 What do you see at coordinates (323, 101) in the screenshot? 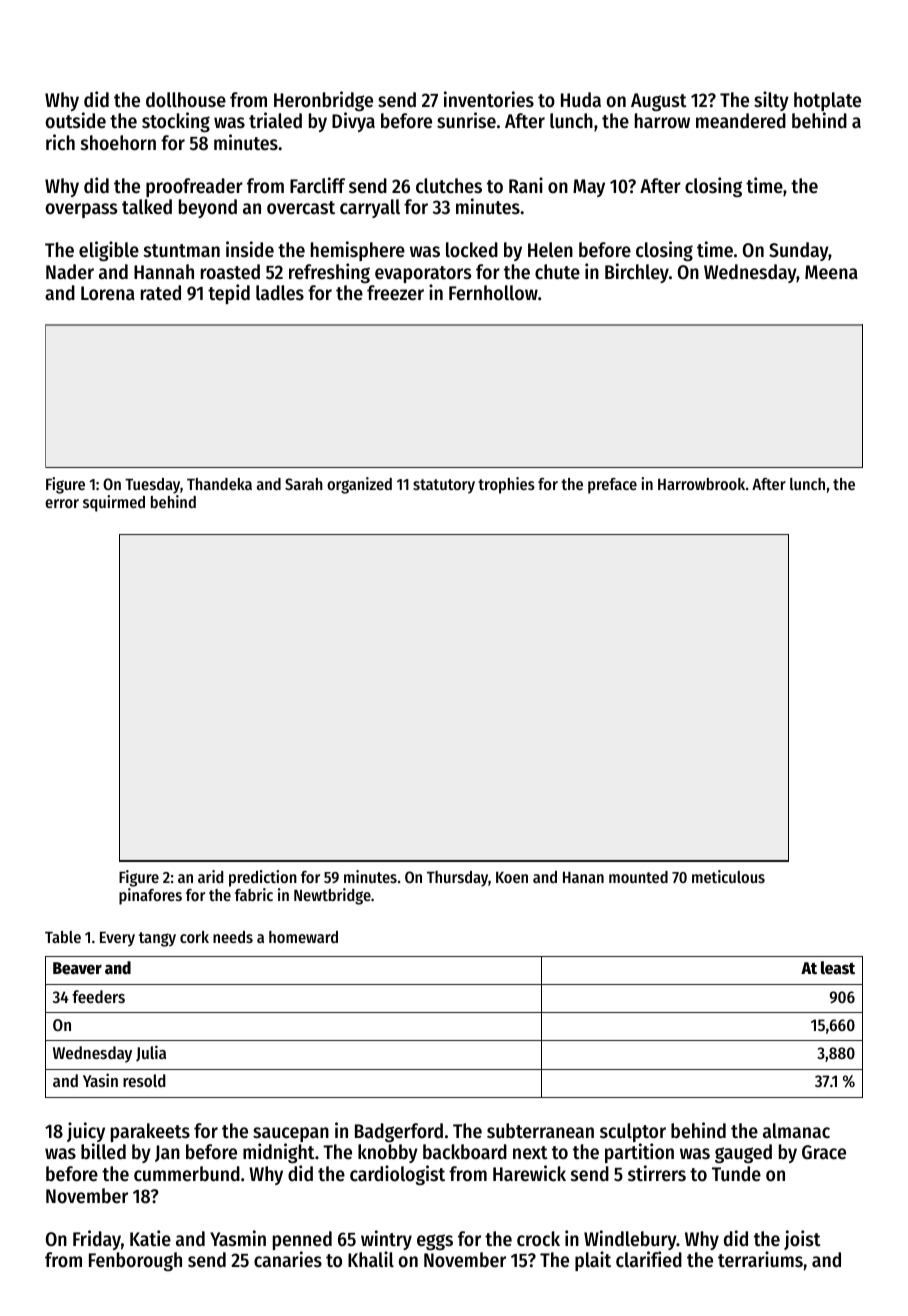
I see `Heronbridge` at bounding box center [323, 101].
